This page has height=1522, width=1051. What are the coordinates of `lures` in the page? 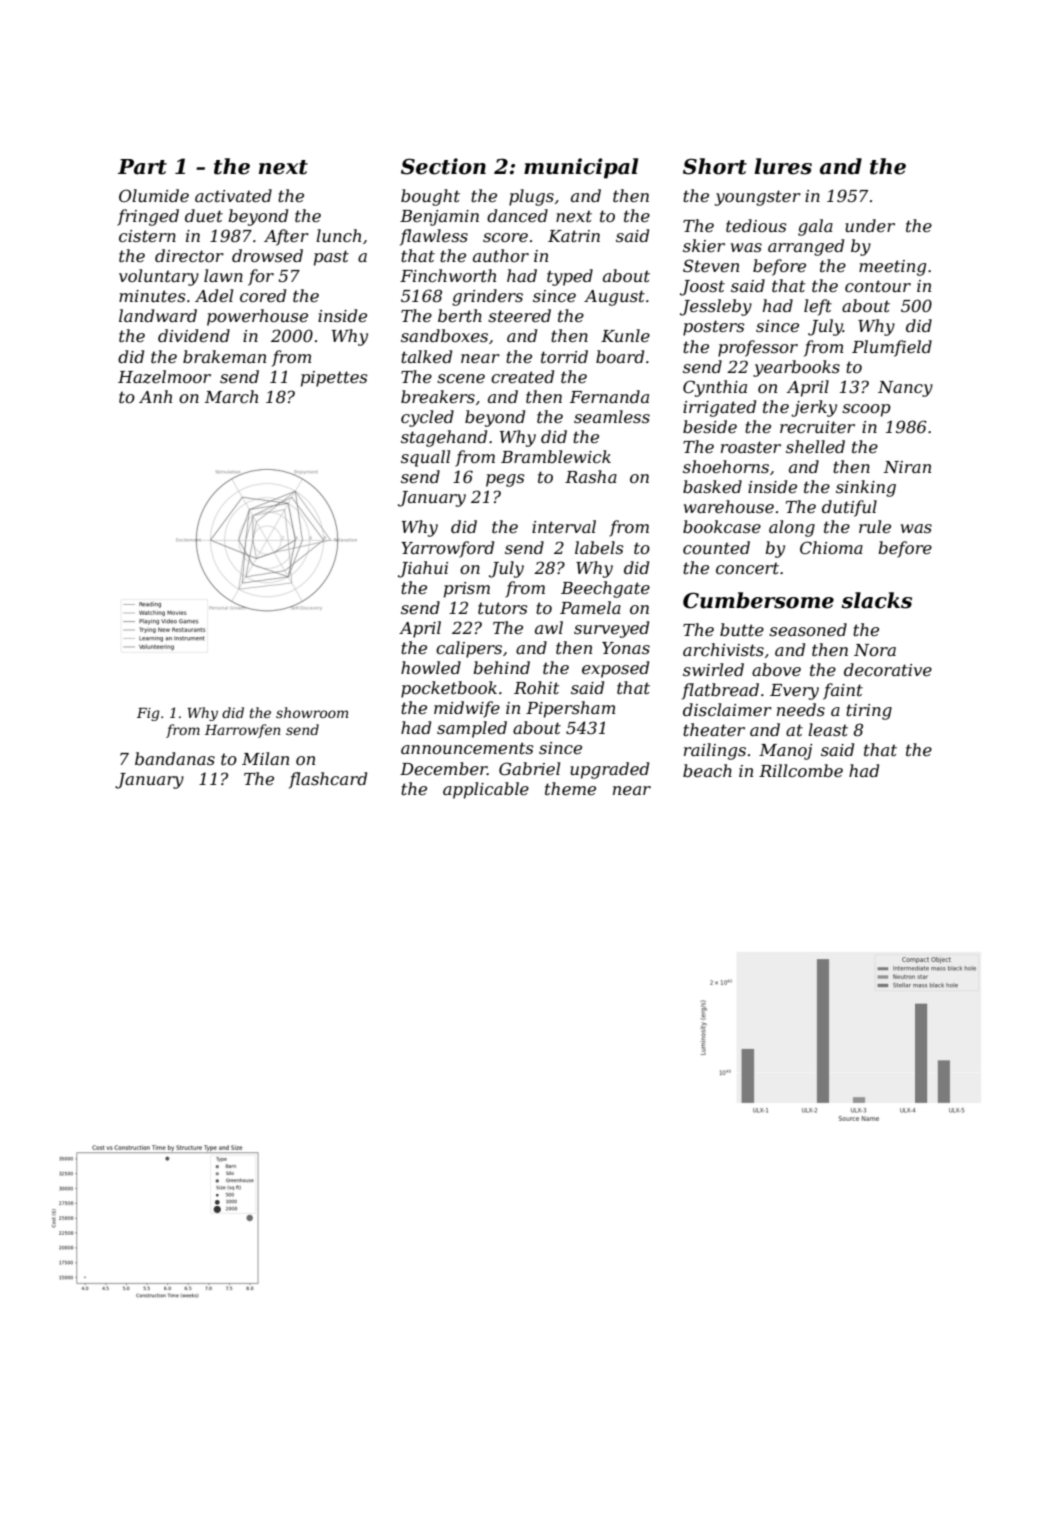 It's located at (783, 166).
